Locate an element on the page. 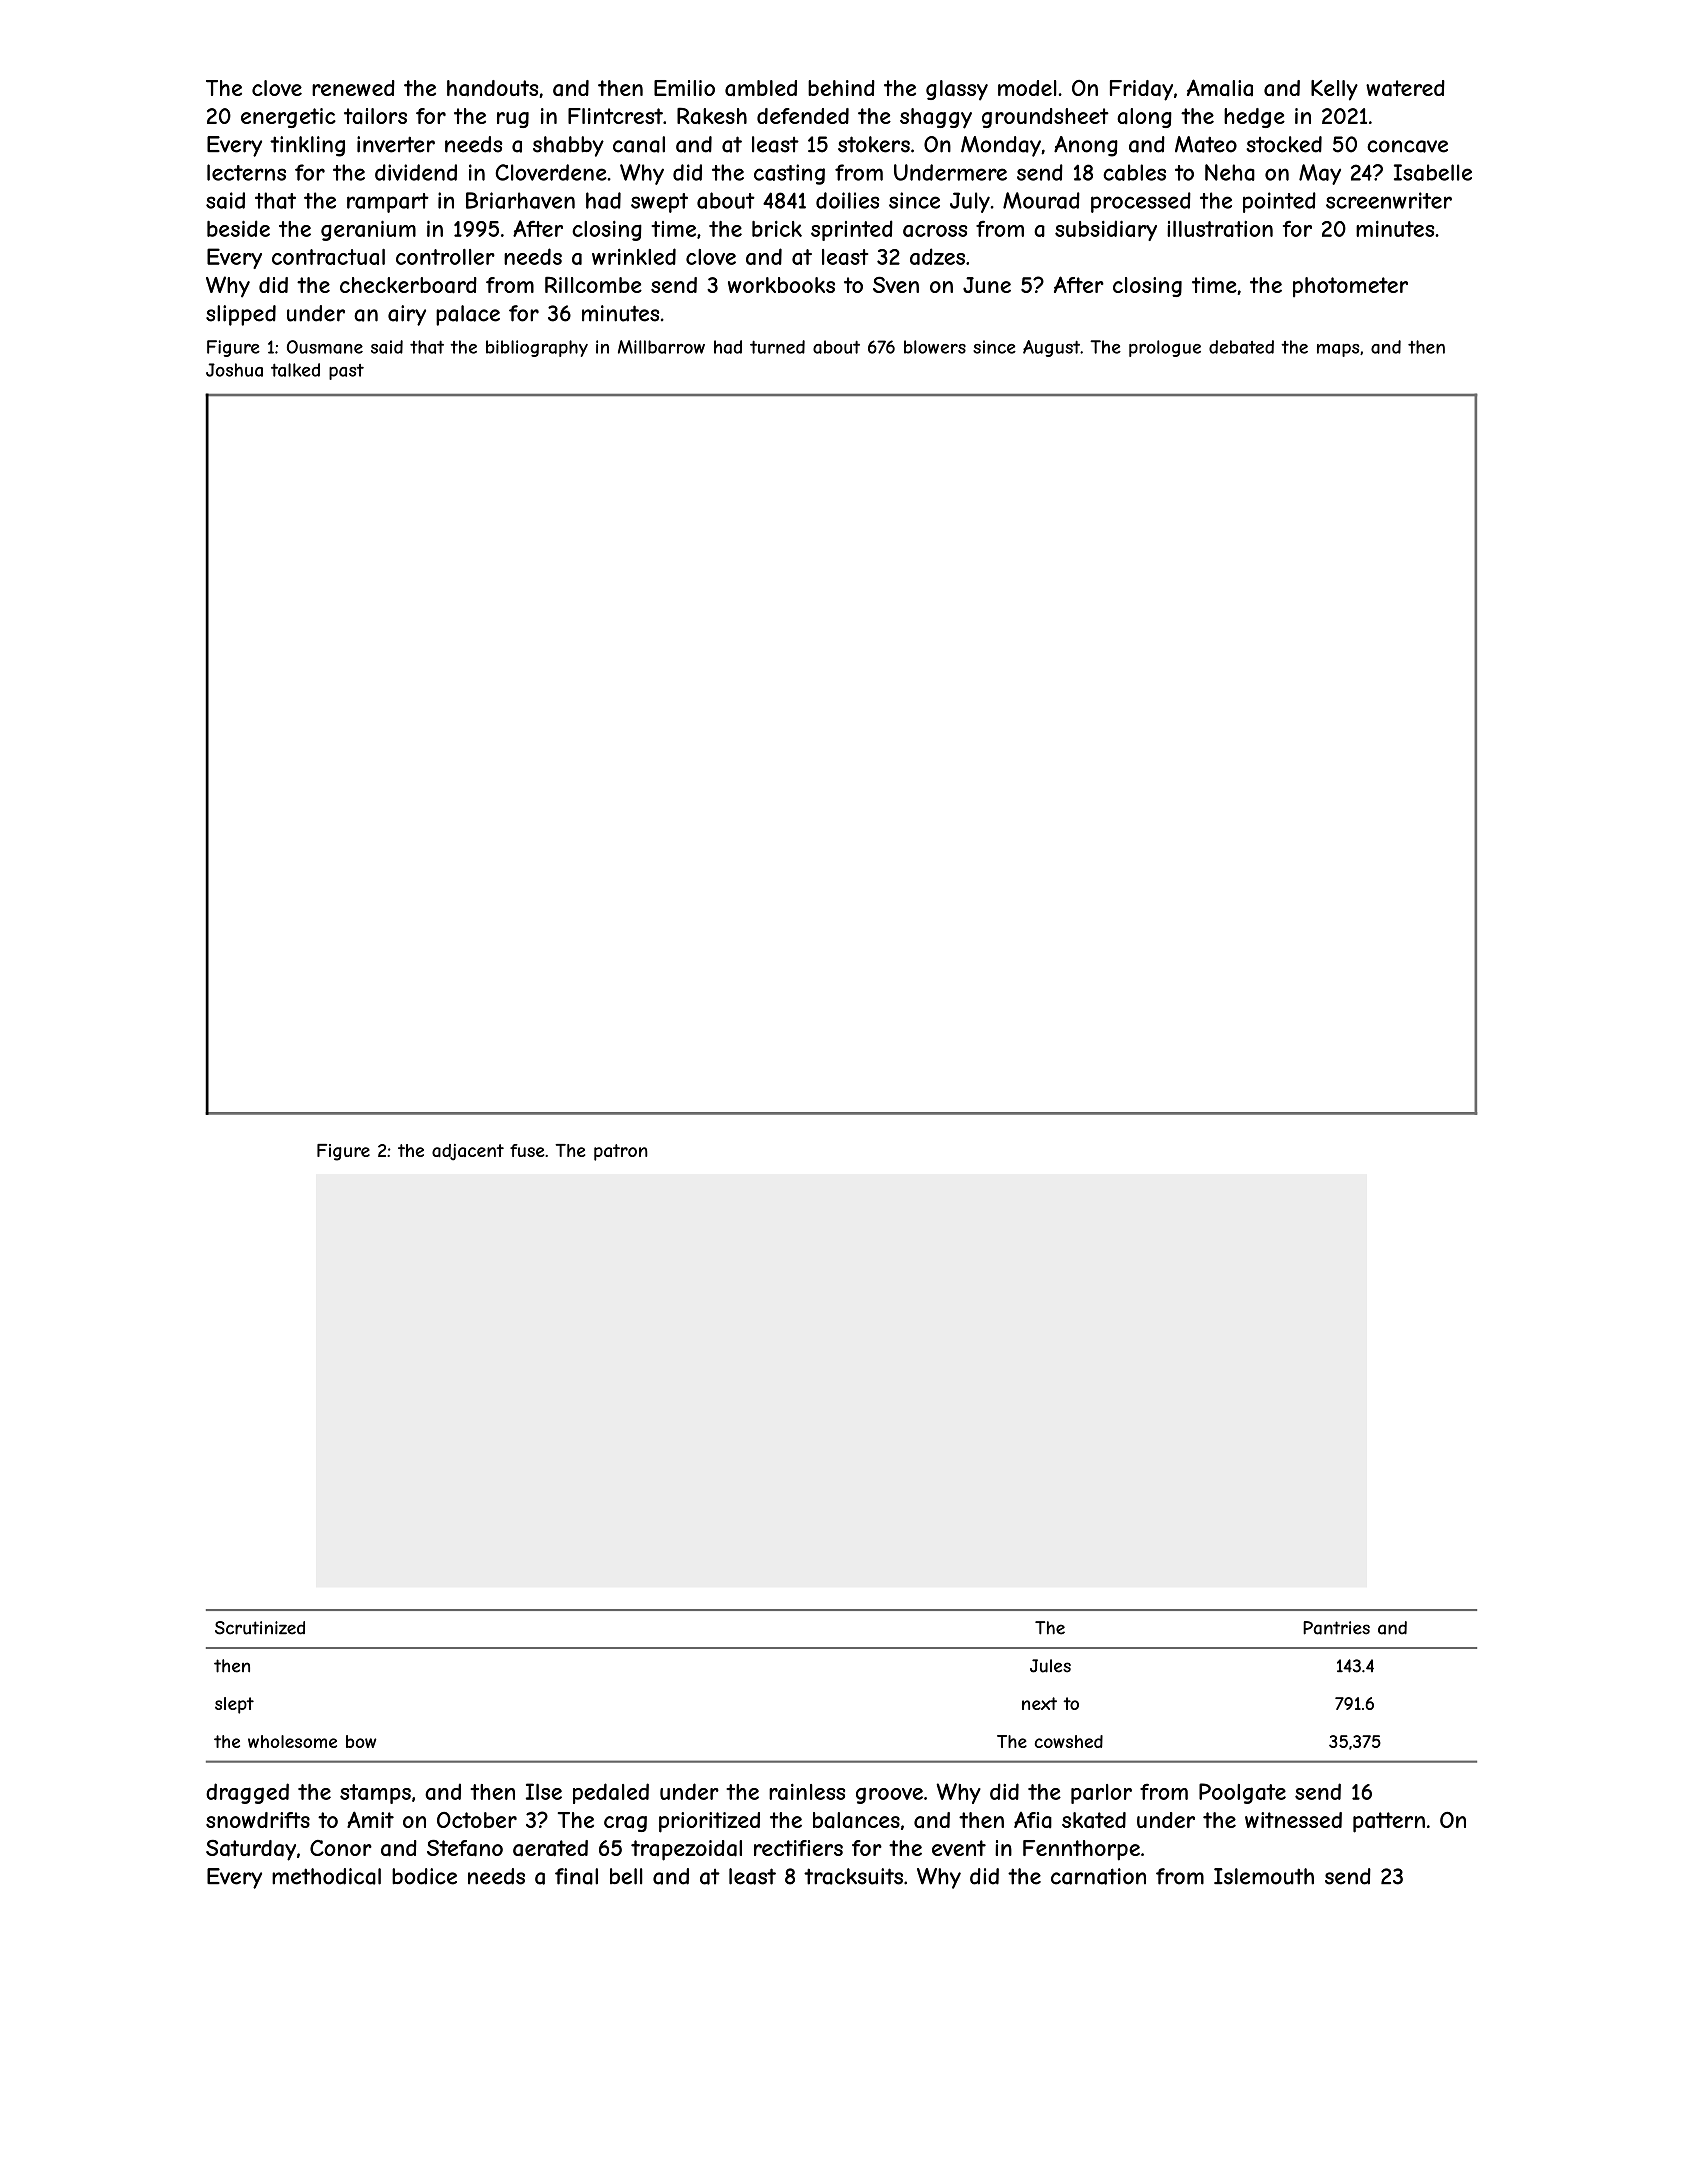  tracksuits is located at coordinates (853, 1876).
